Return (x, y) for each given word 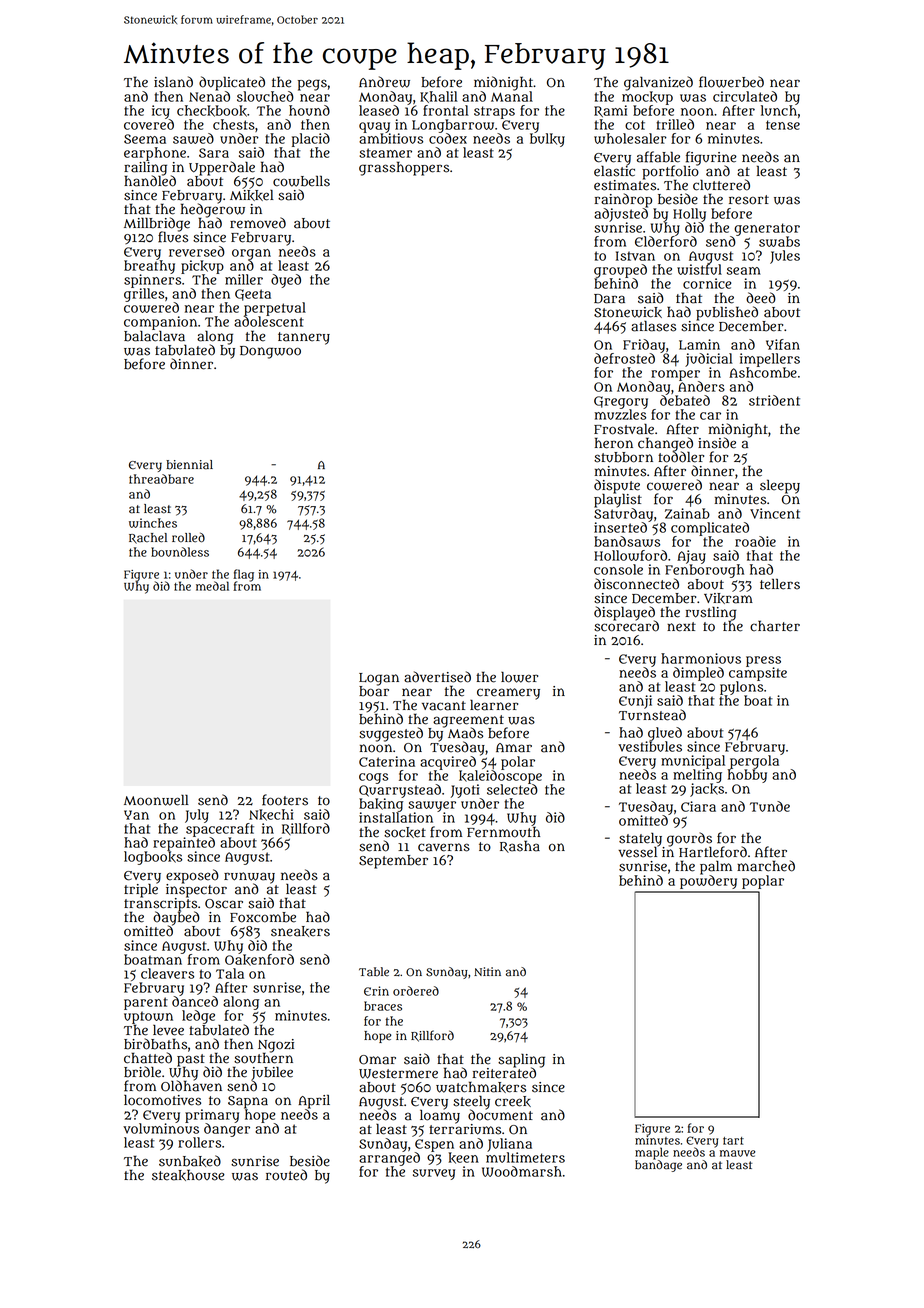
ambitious (391, 138)
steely (471, 1103)
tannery (304, 338)
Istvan (635, 256)
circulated (745, 96)
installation (396, 817)
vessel (637, 852)
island (173, 82)
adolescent (269, 321)
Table (374, 972)
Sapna (248, 1102)
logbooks (153, 858)
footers (285, 800)
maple (652, 1153)
